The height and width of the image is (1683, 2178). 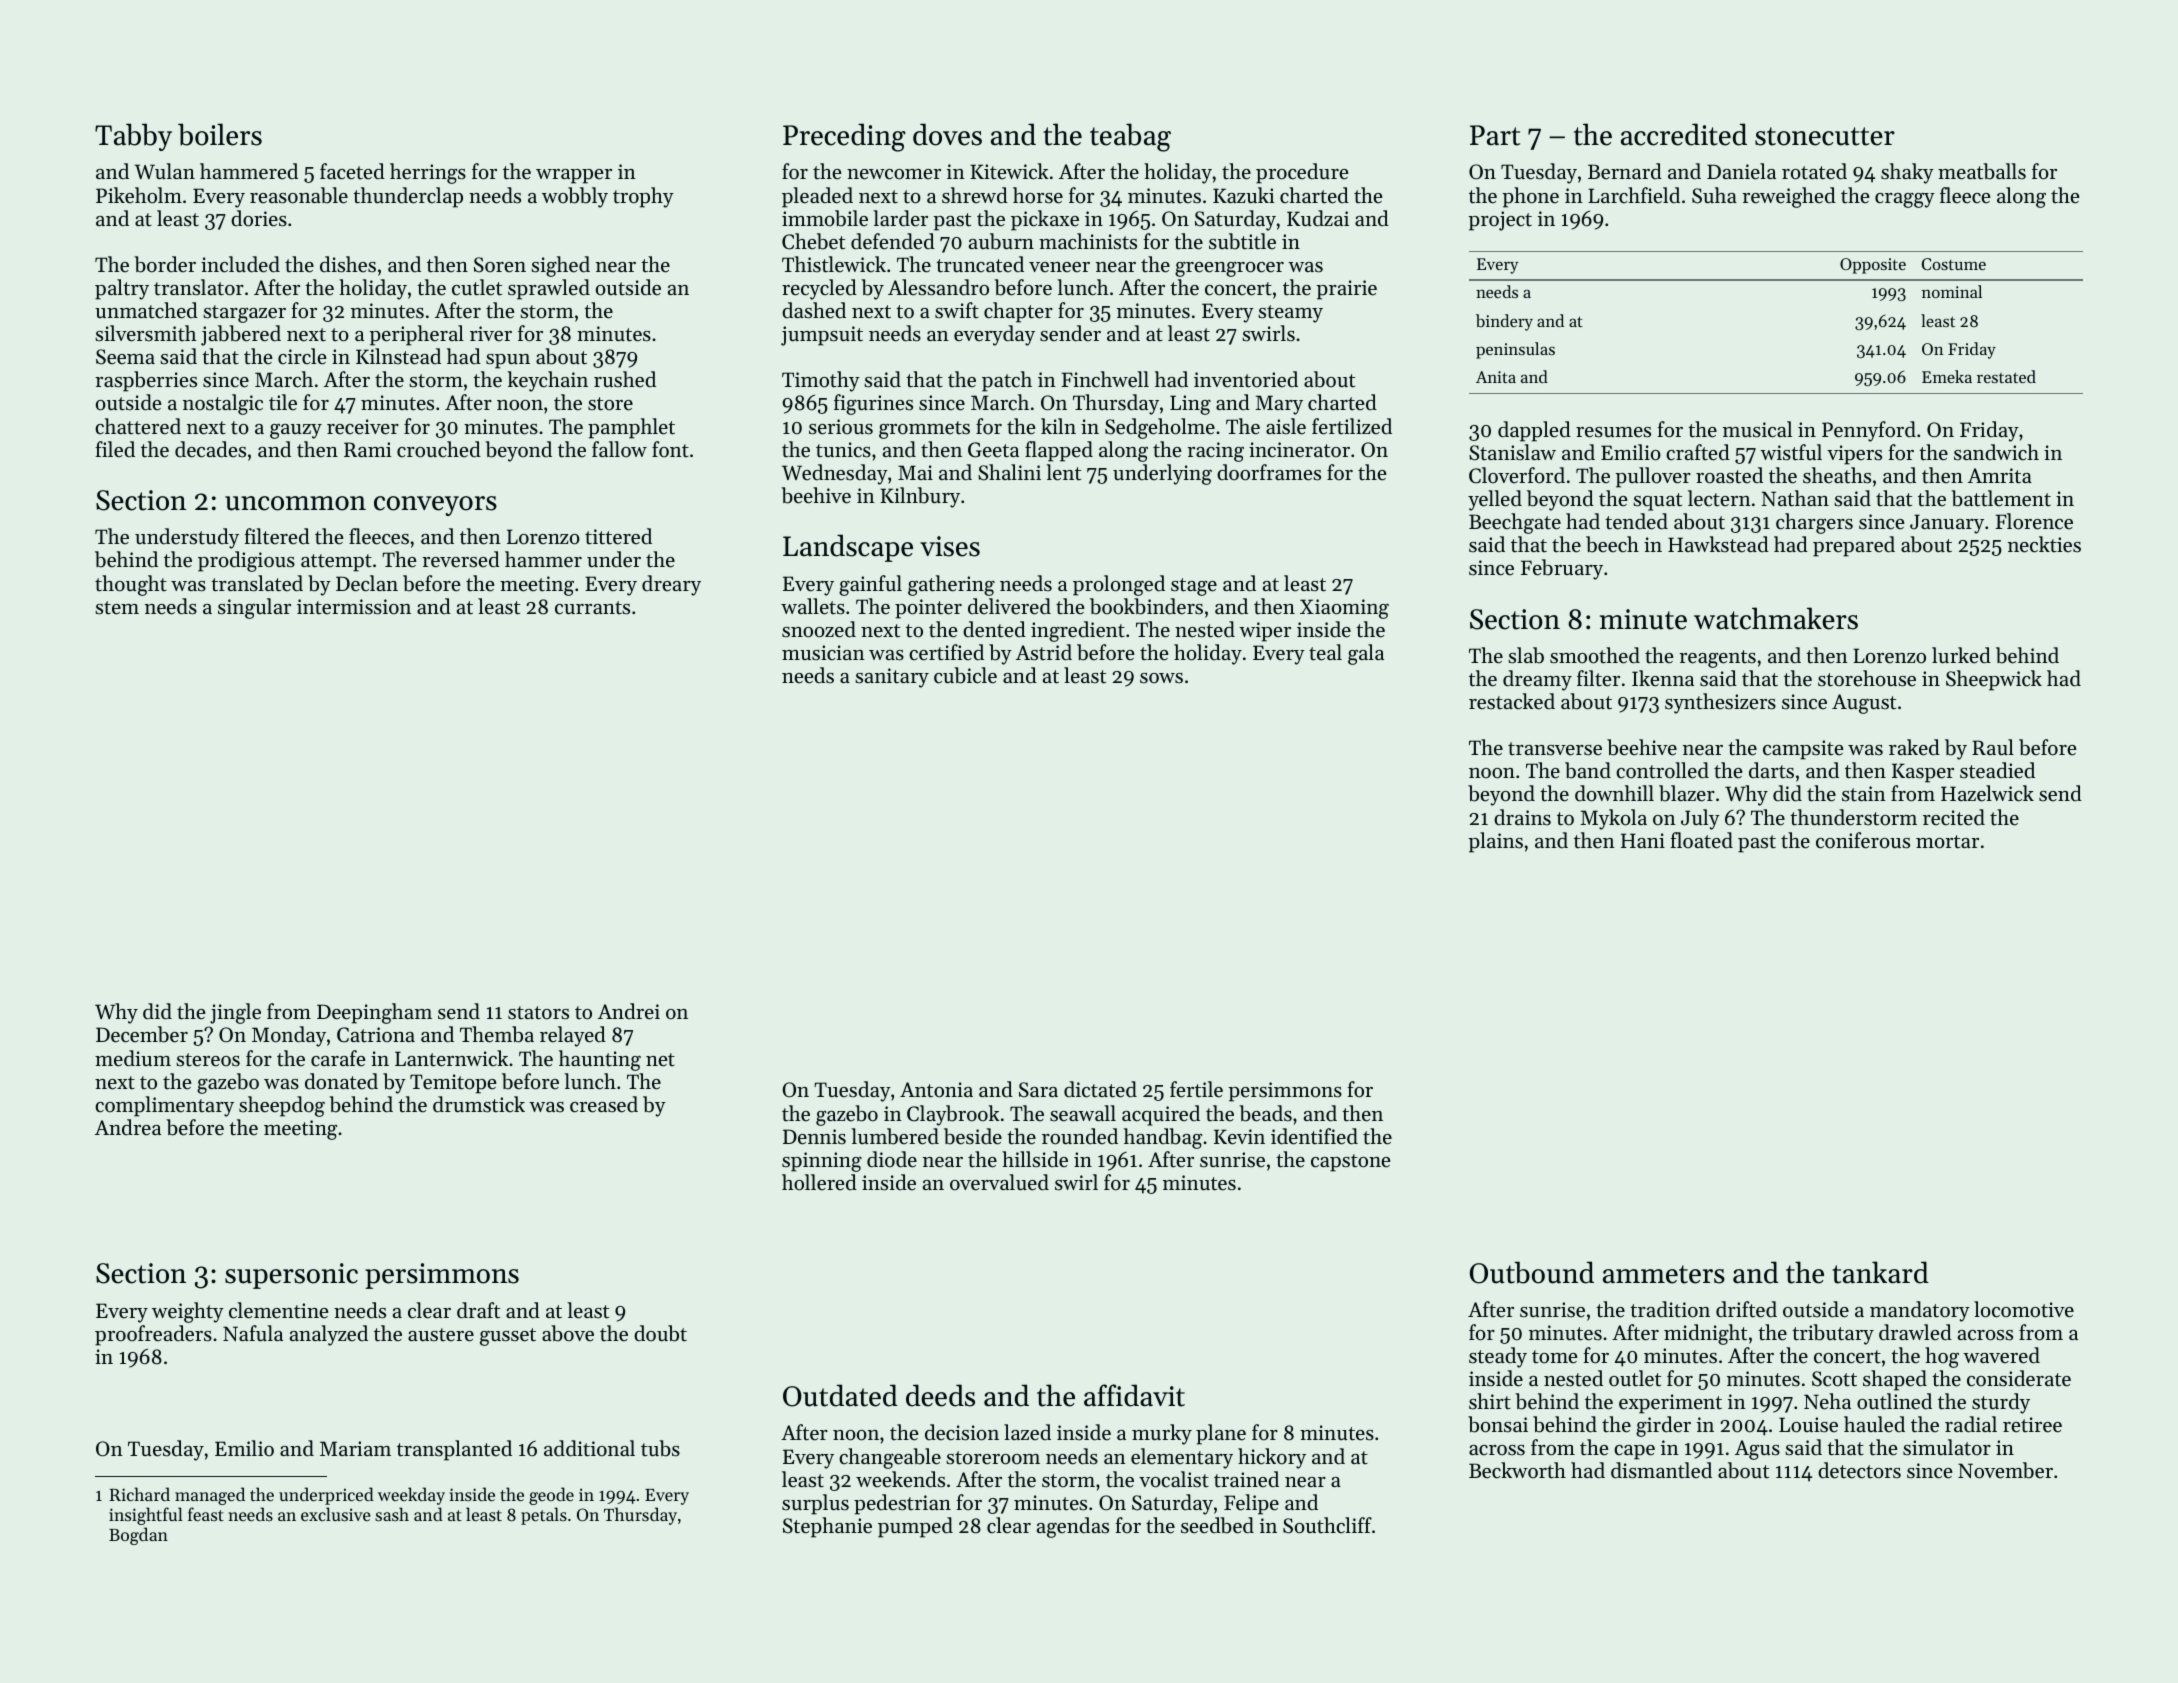 I want to click on stem, so click(x=117, y=608).
